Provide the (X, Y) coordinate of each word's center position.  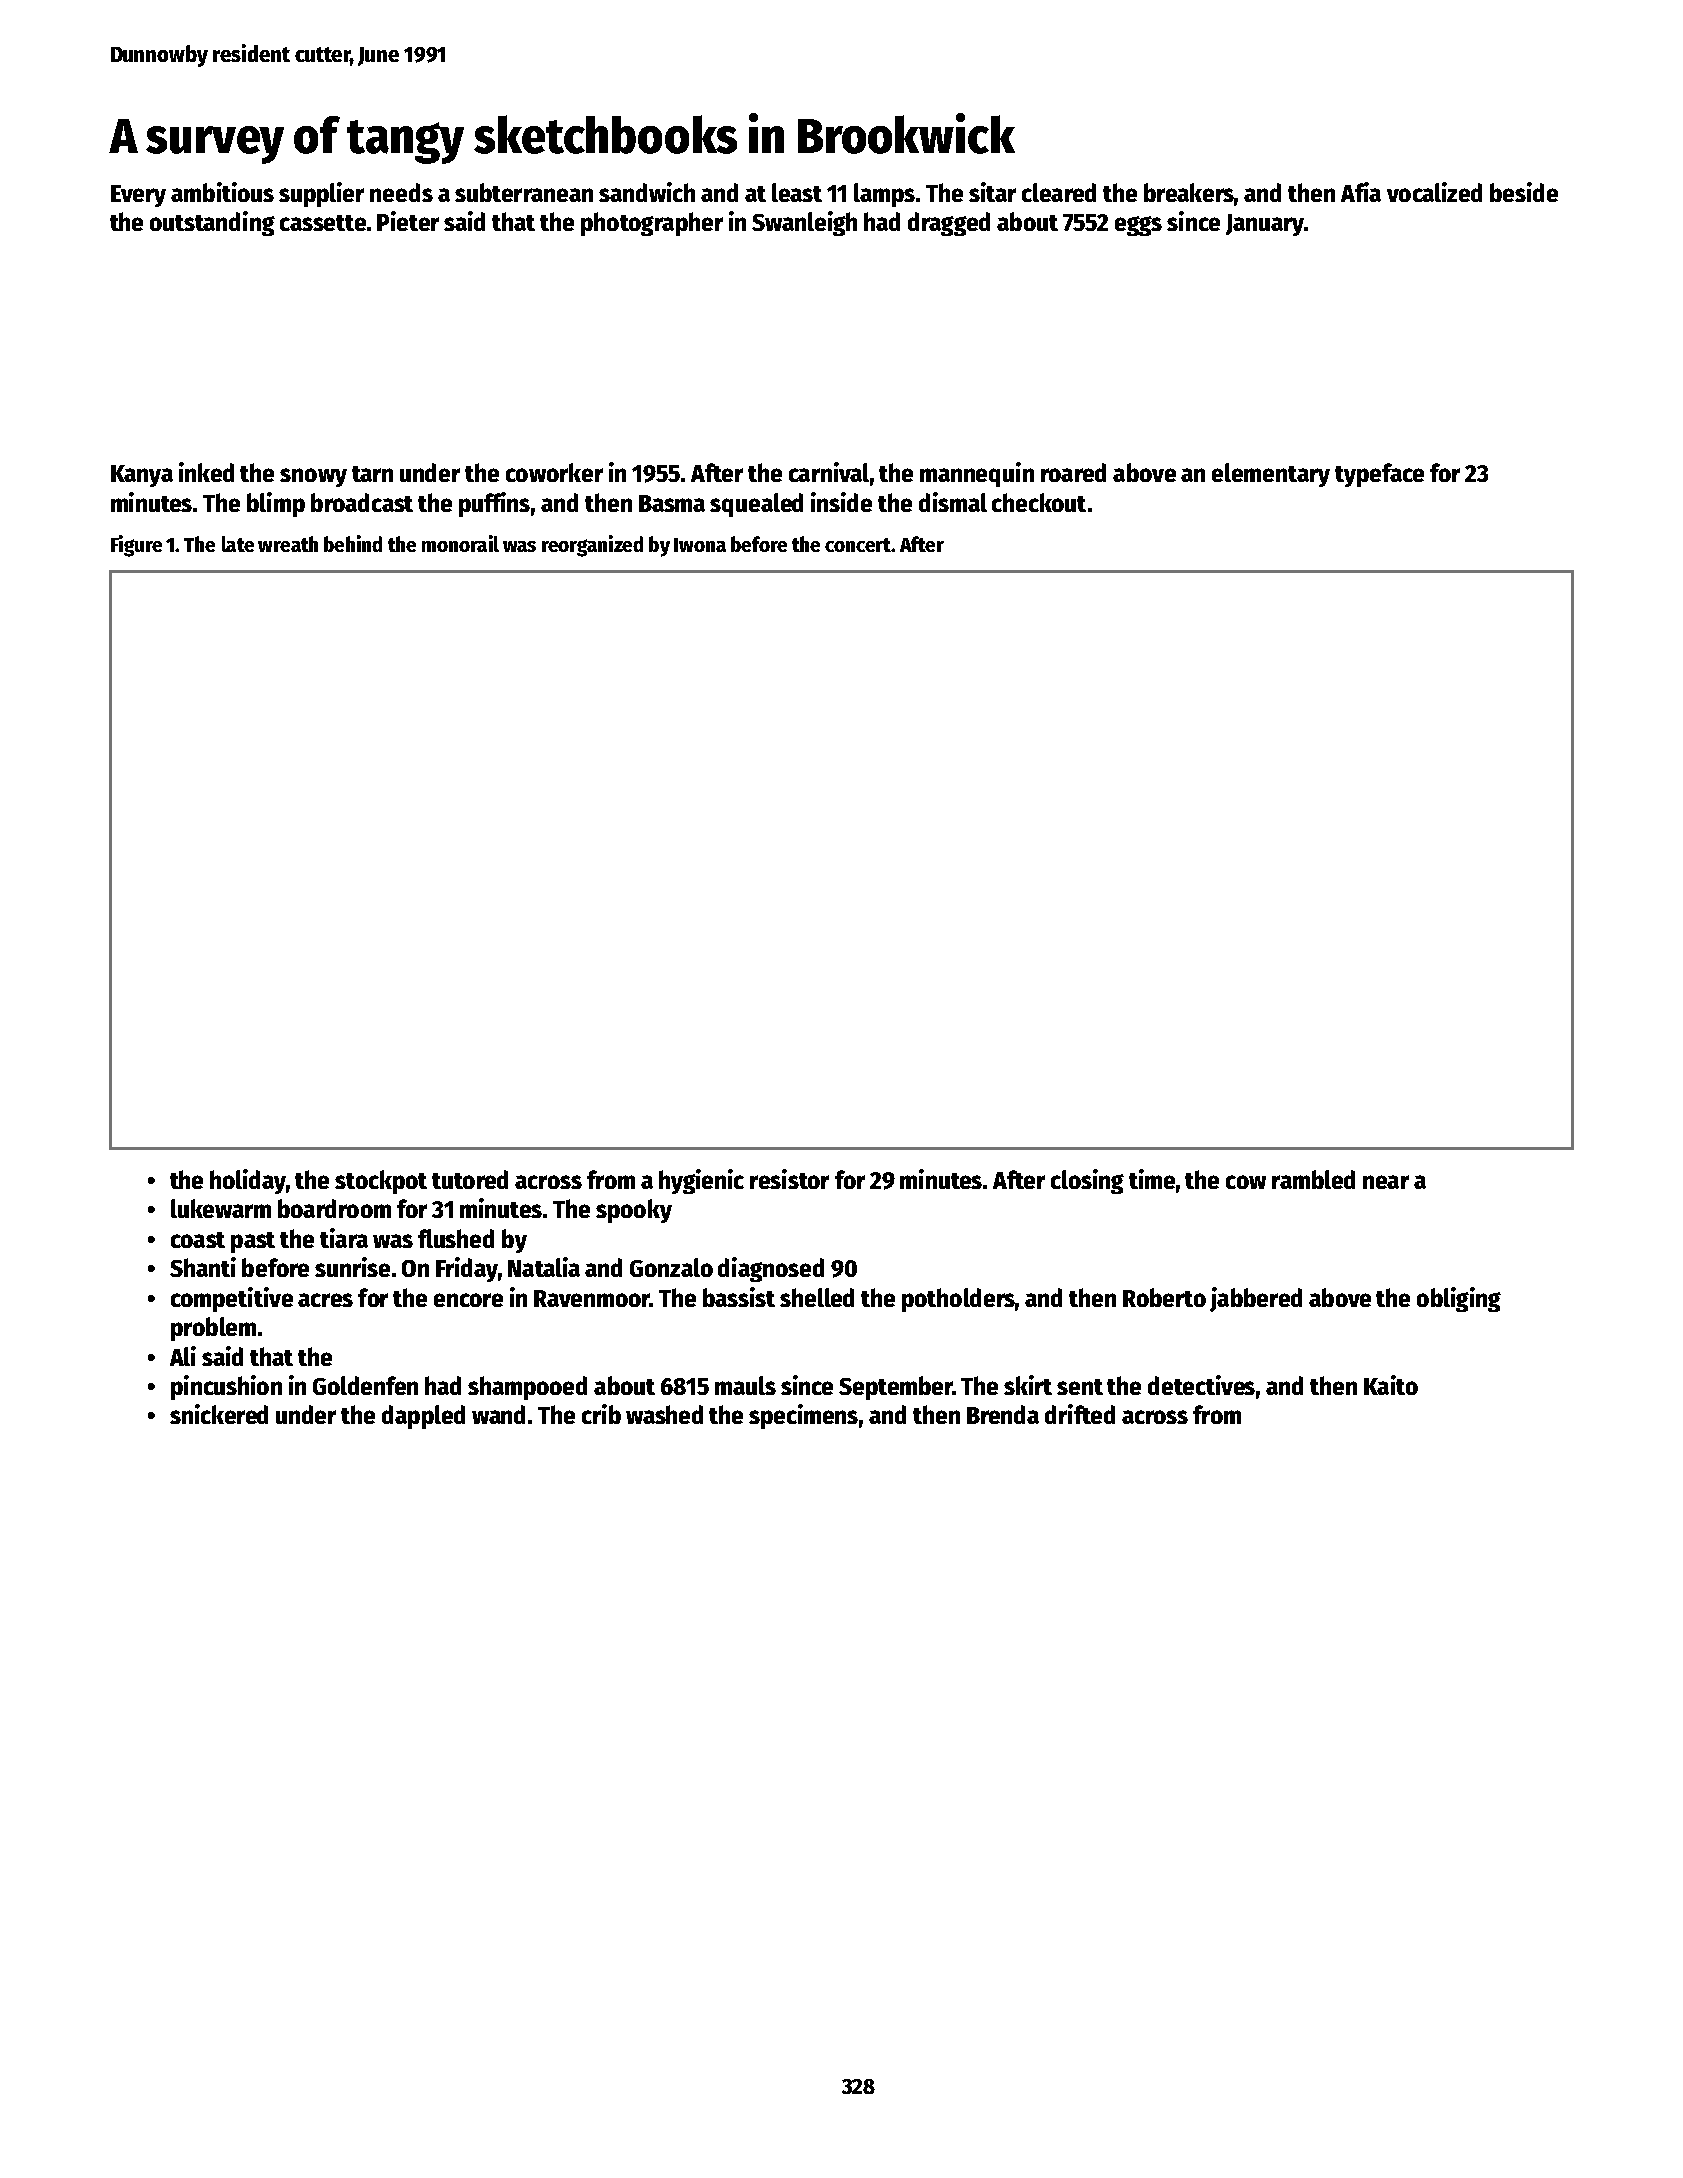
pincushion (226, 1387)
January (1265, 225)
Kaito (1391, 1385)
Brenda (1003, 1414)
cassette (323, 223)
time (1152, 1179)
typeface (1379, 475)
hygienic (701, 1181)
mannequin (977, 474)
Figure (136, 546)
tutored (470, 1179)
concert (858, 545)
